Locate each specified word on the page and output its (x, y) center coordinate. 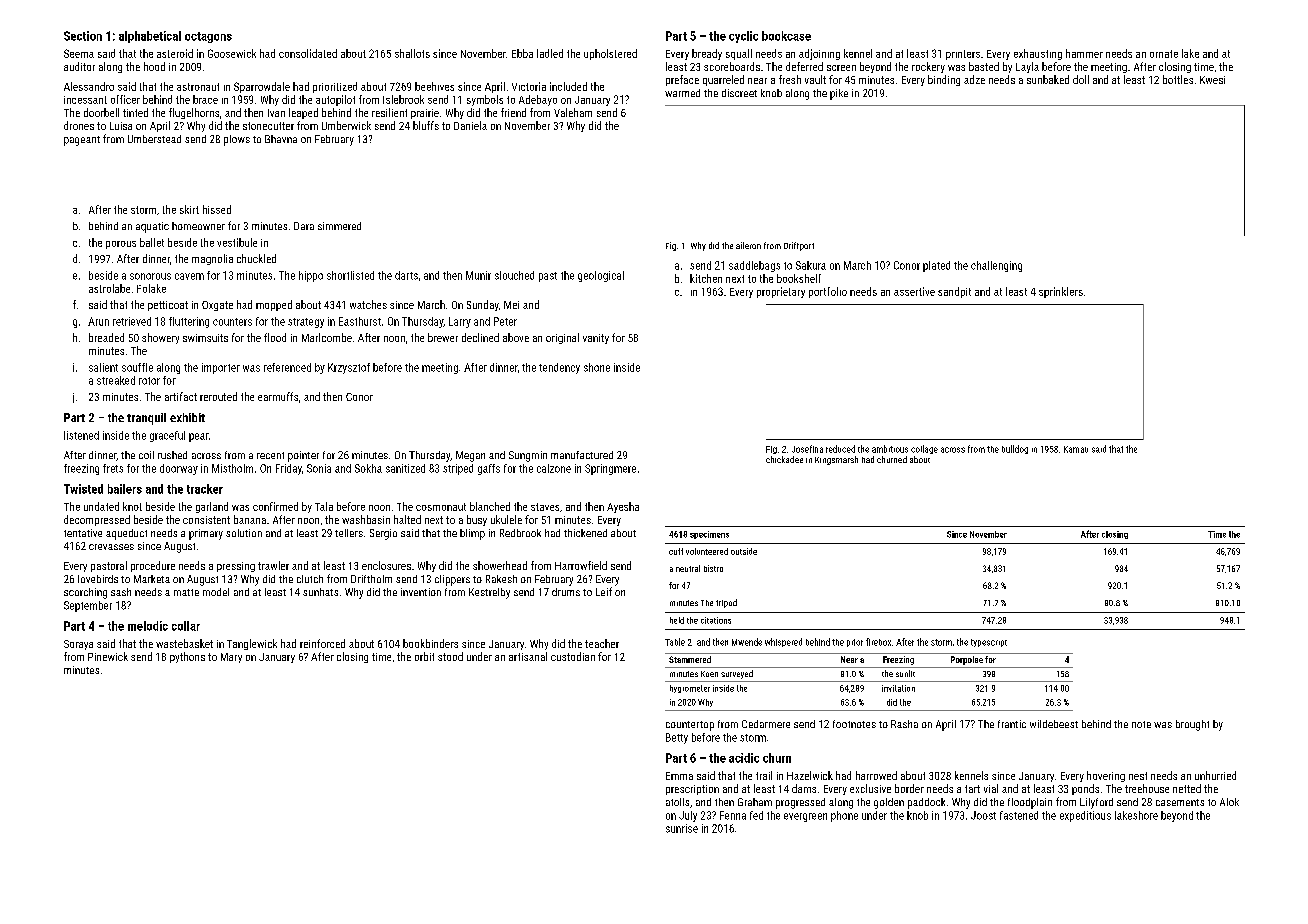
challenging (996, 266)
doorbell (101, 112)
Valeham (573, 112)
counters (232, 322)
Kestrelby (489, 593)
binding (944, 80)
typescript (989, 643)
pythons (187, 657)
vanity (596, 339)
